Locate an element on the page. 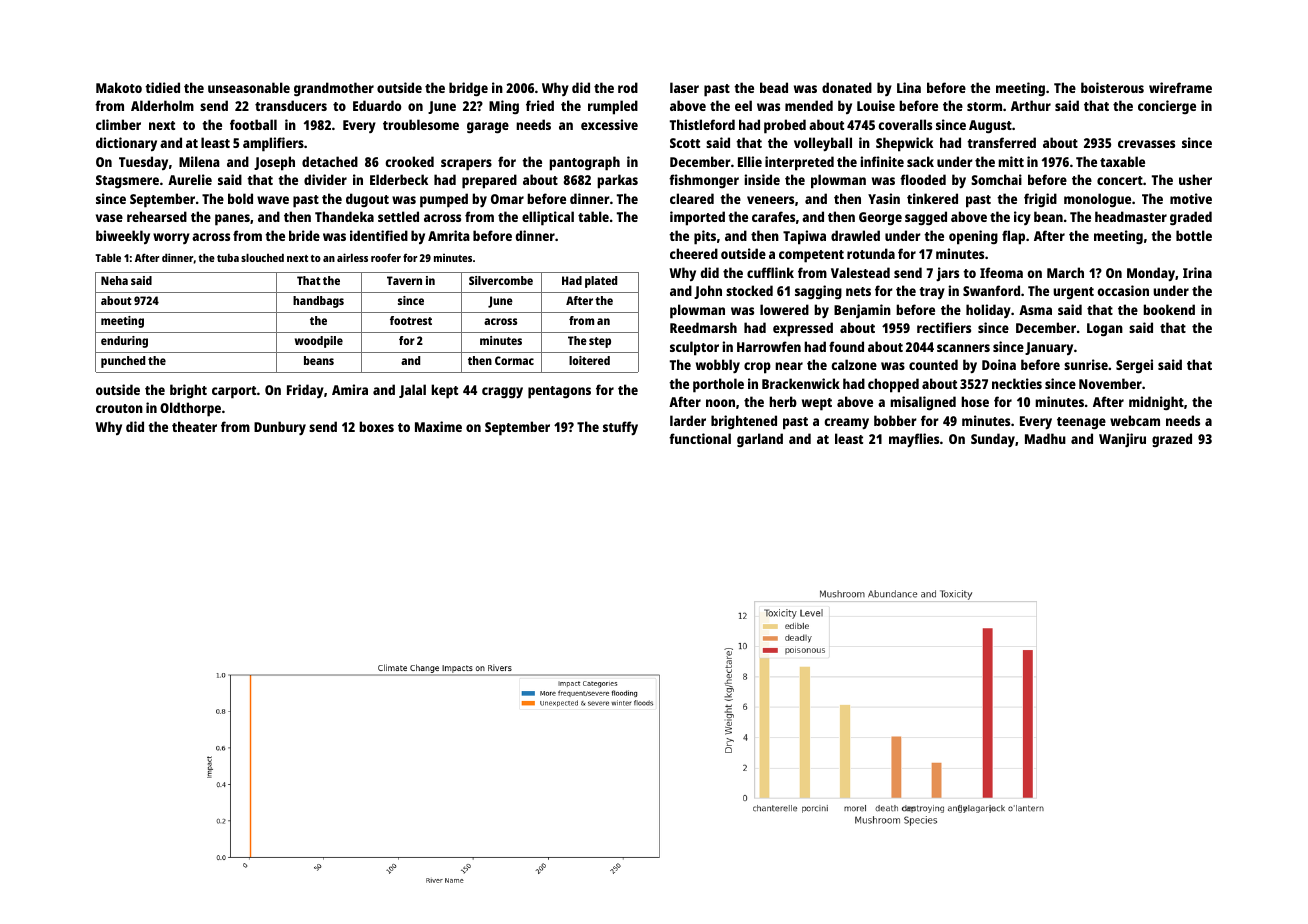 The width and height of the image is (1308, 924). eel is located at coordinates (743, 105).
